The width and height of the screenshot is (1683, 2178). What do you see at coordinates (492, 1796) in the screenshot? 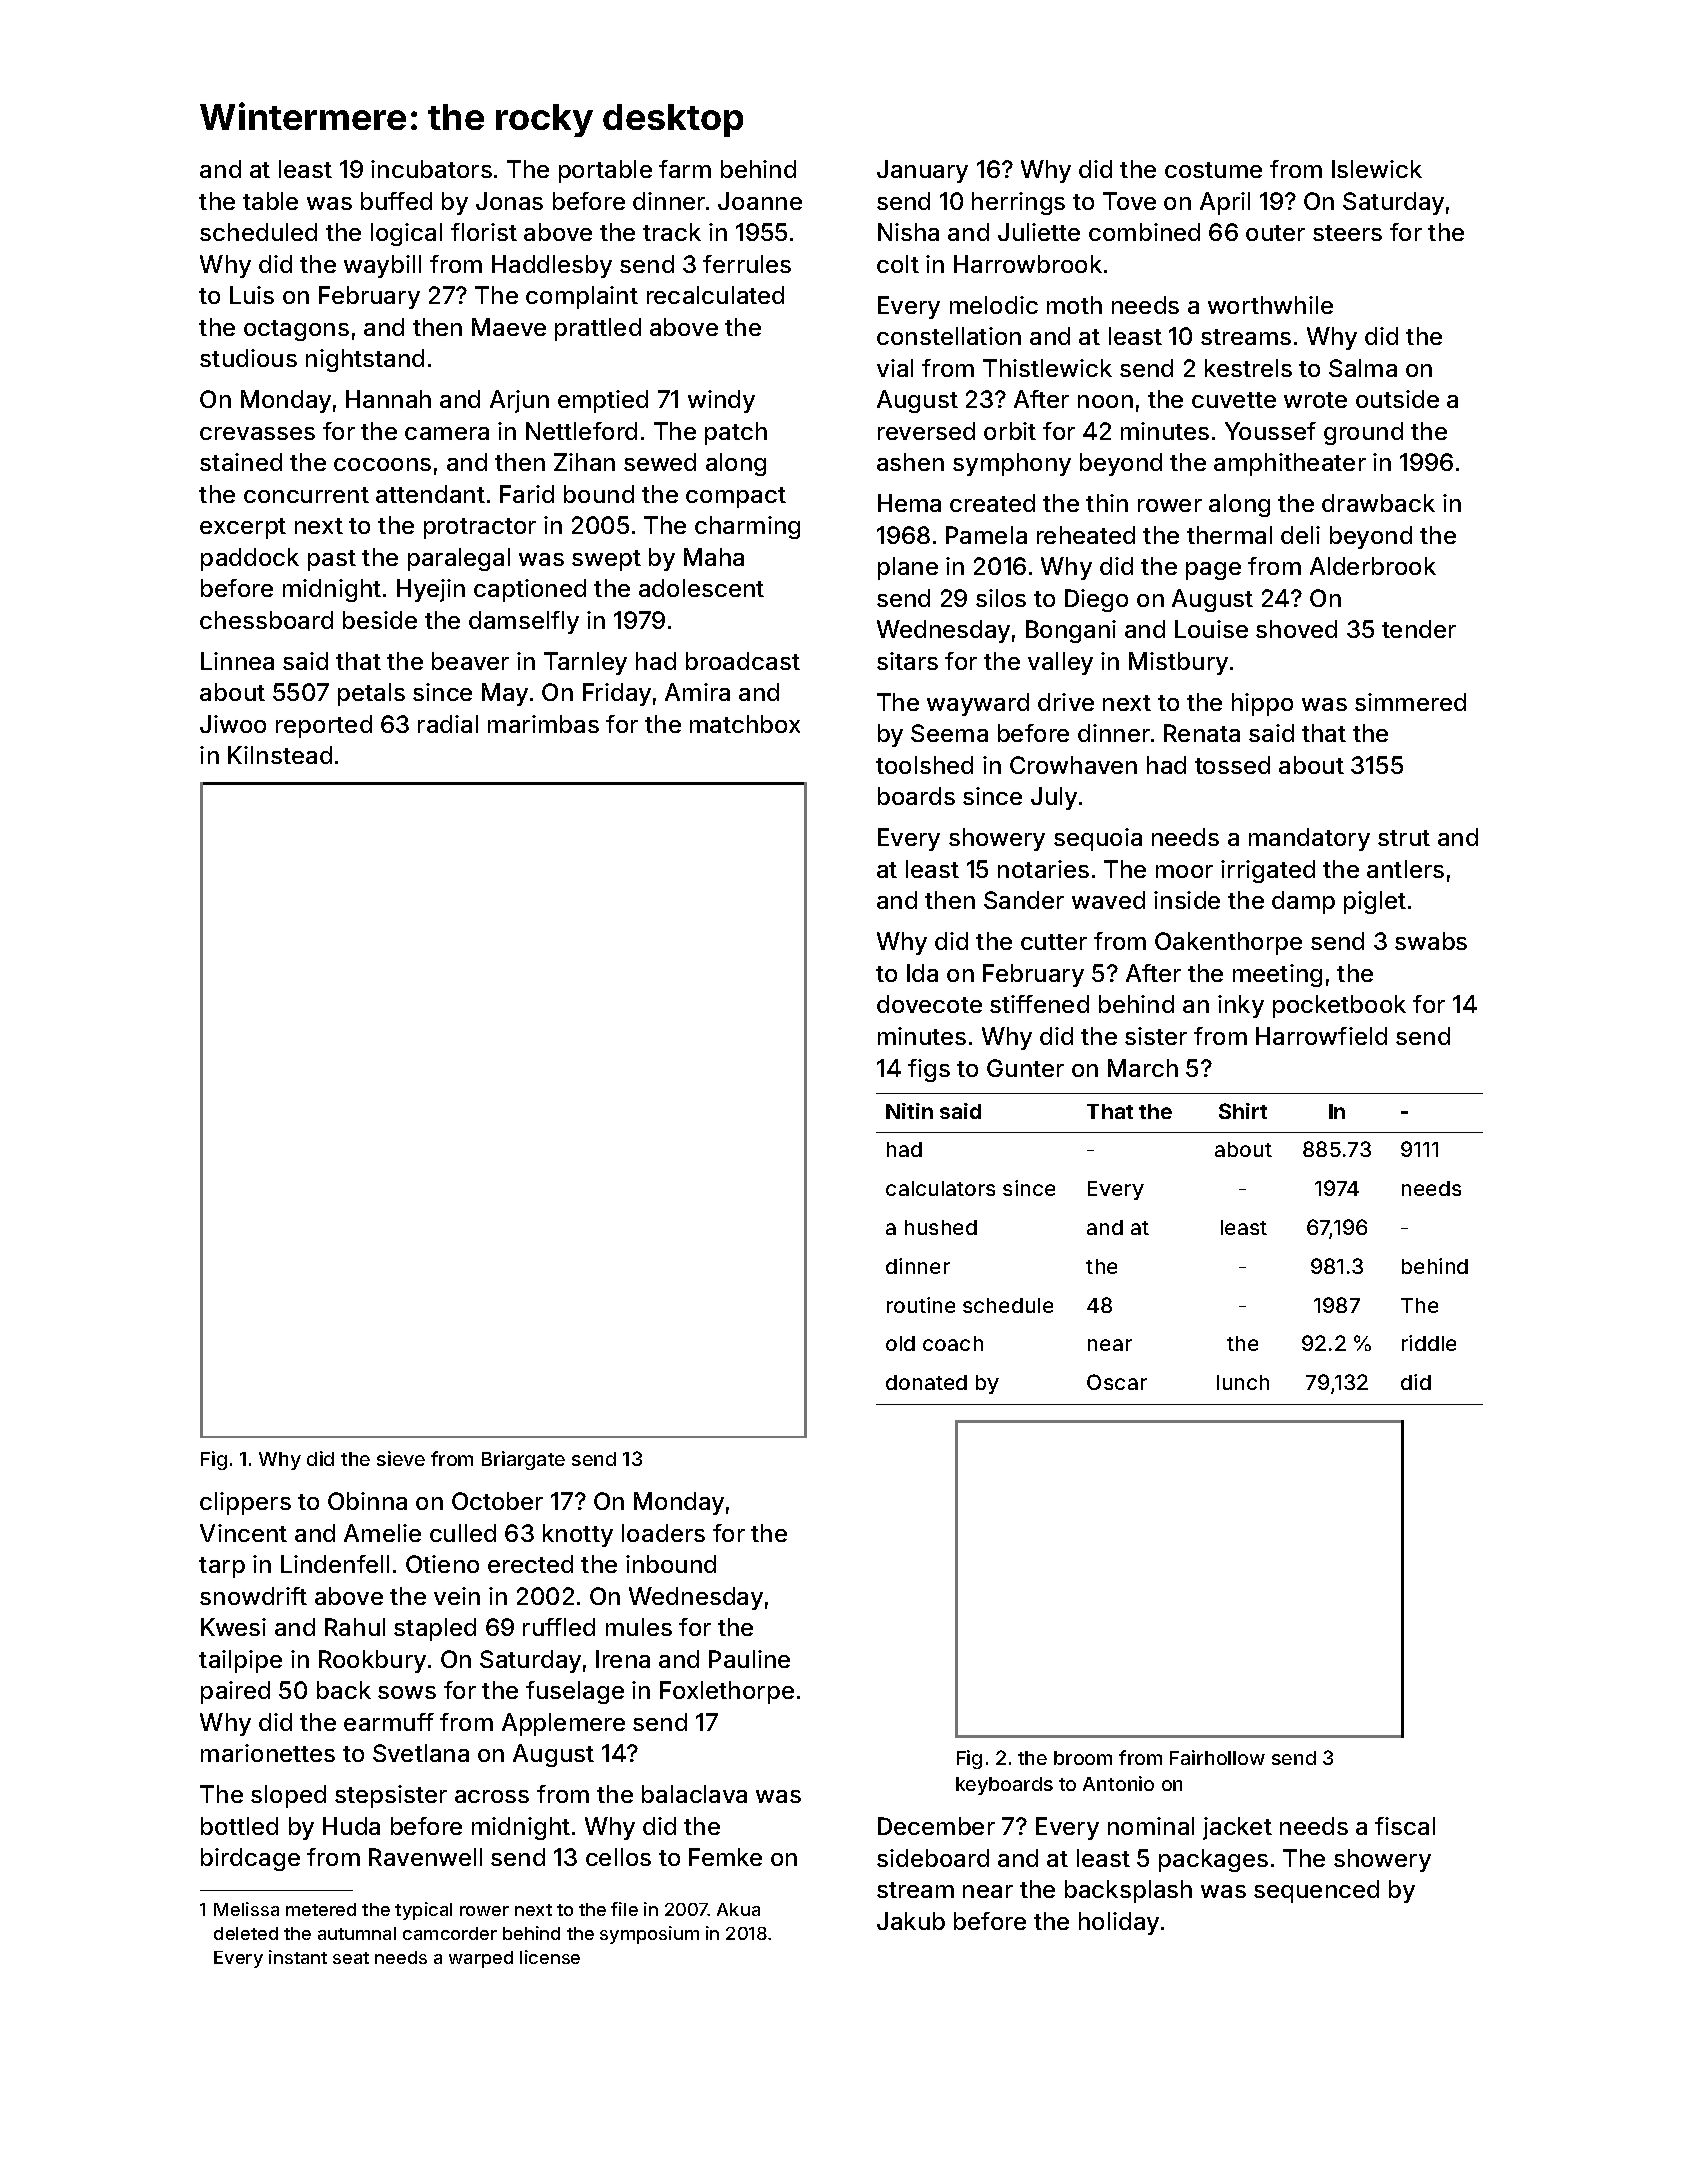
I see `across` at bounding box center [492, 1796].
